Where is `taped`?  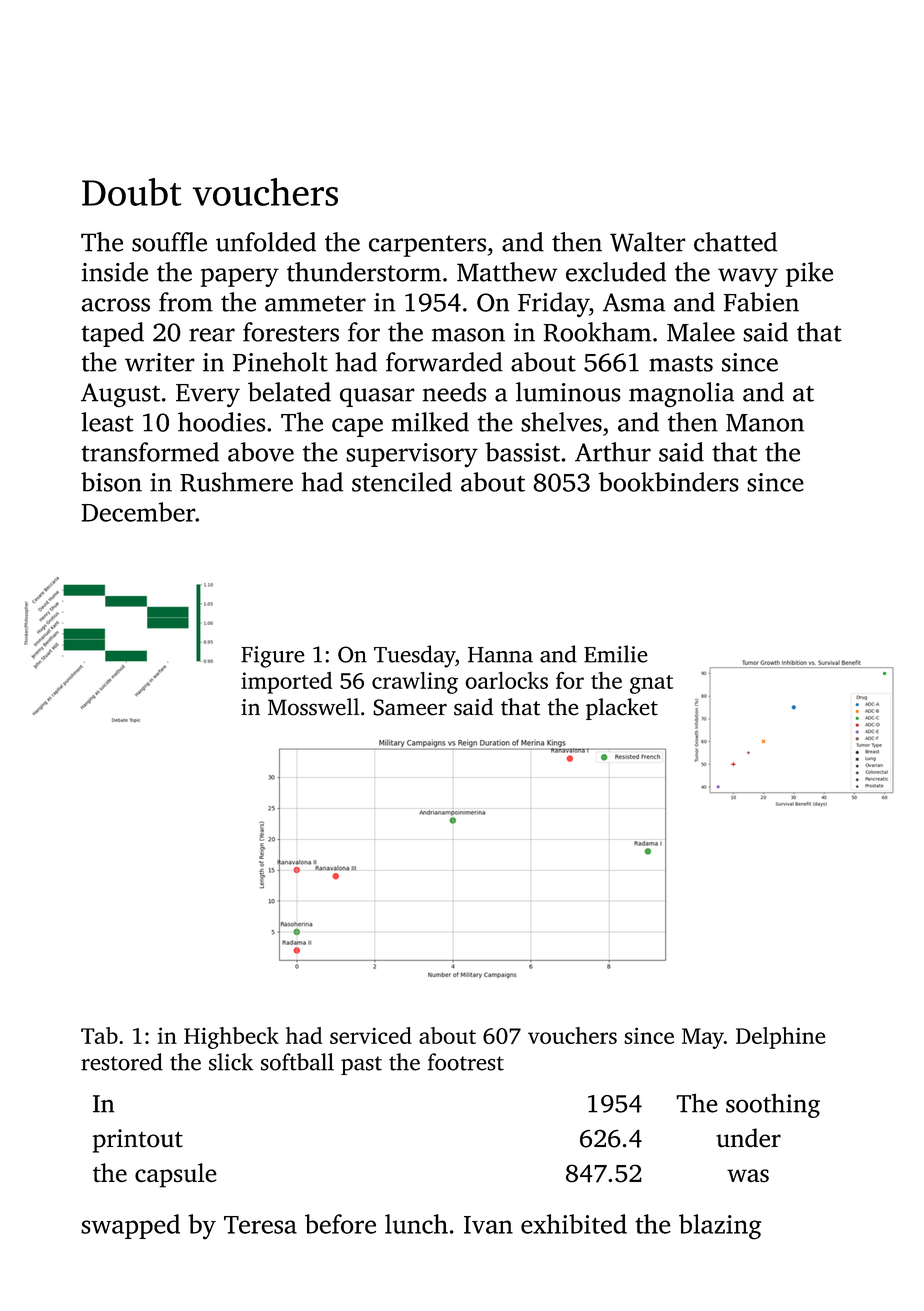
taped is located at coordinates (113, 334).
